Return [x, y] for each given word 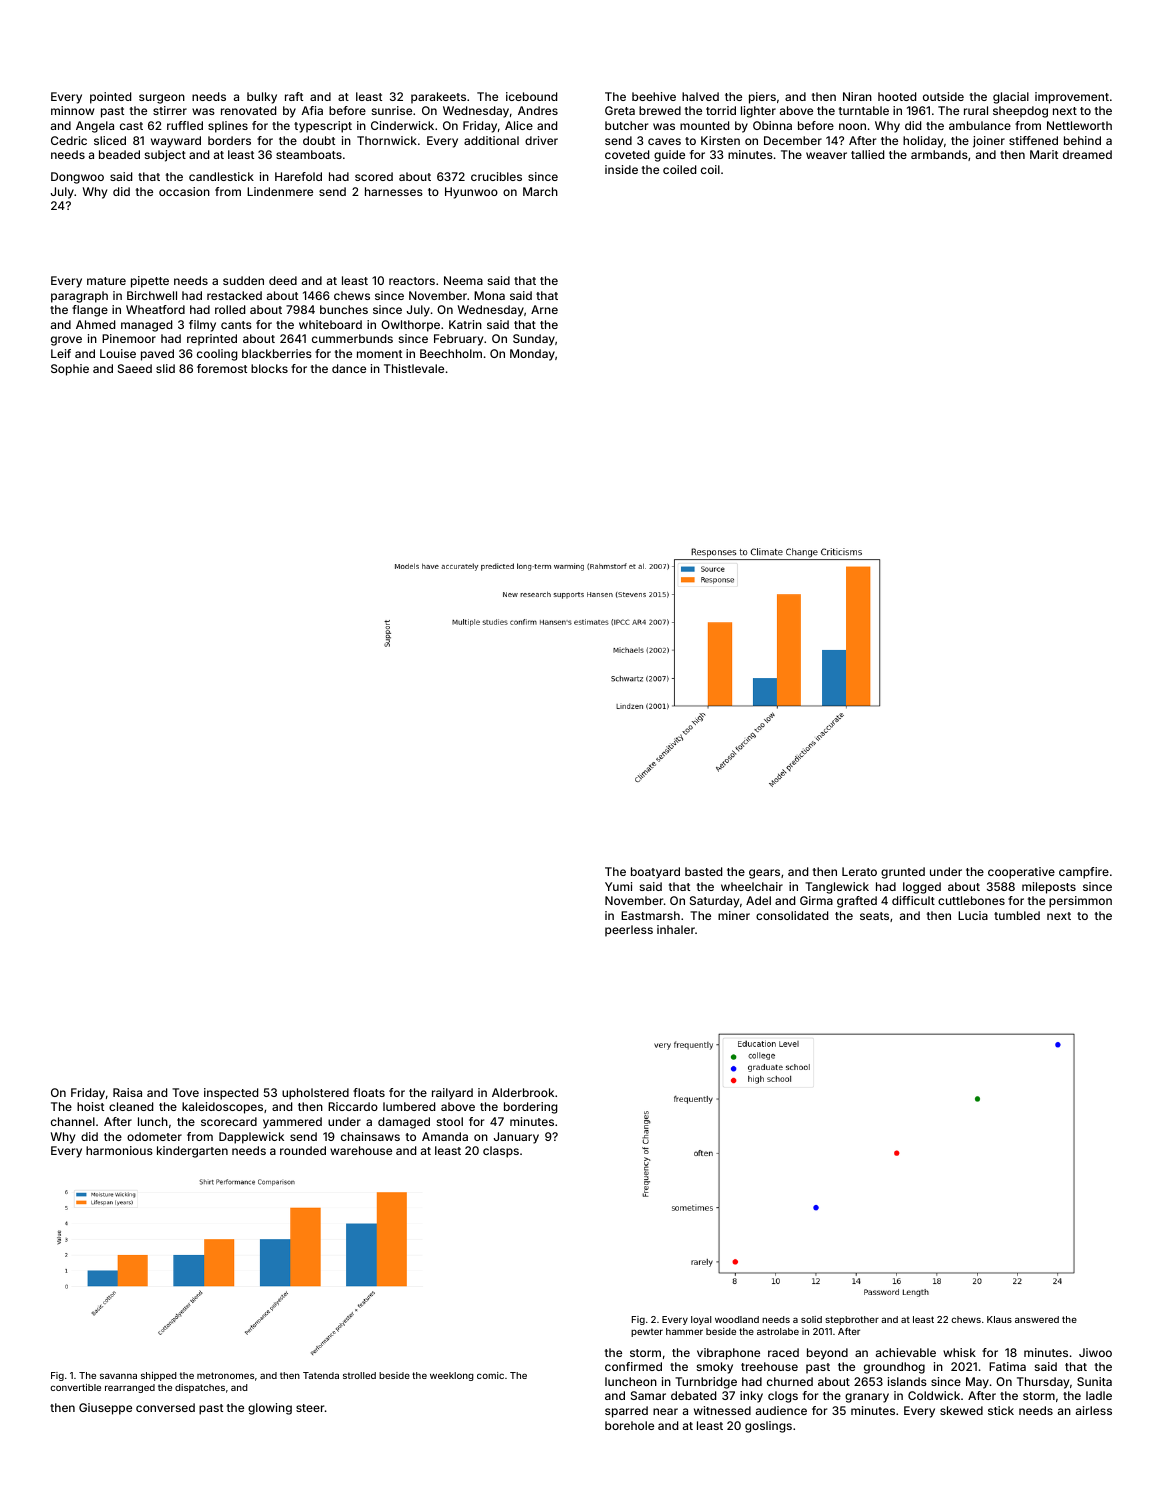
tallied [867, 154]
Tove [185, 1092]
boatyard [655, 873]
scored [374, 176]
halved [700, 96]
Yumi [618, 886]
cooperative [1021, 873]
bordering [531, 1108]
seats [874, 916]
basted [703, 871]
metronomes [225, 1375]
